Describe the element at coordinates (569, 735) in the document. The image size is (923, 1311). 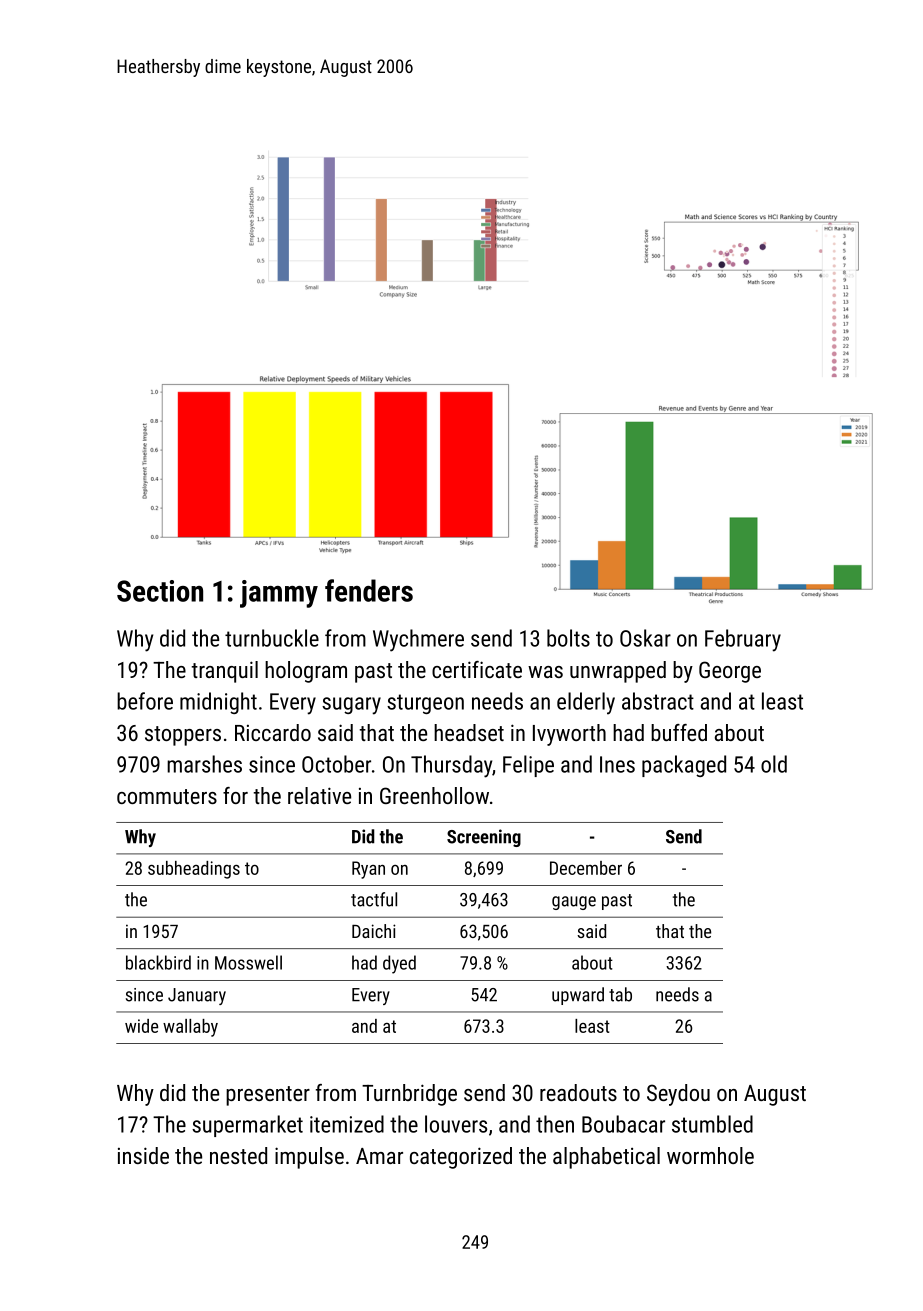
I see `Ivyworth` at that location.
